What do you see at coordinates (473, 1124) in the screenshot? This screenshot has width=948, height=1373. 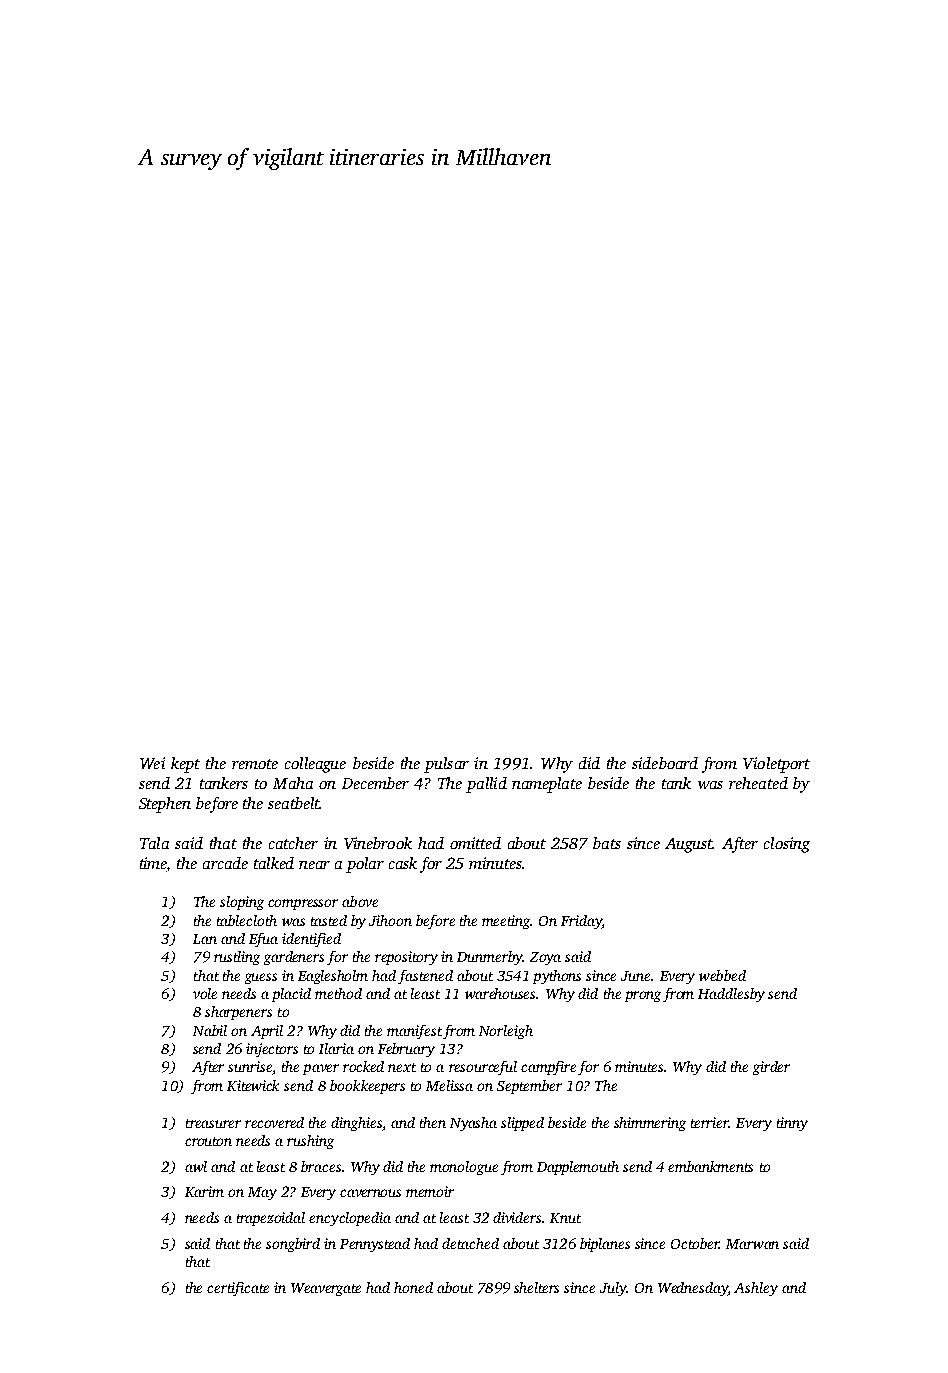 I see `Nyasha` at bounding box center [473, 1124].
